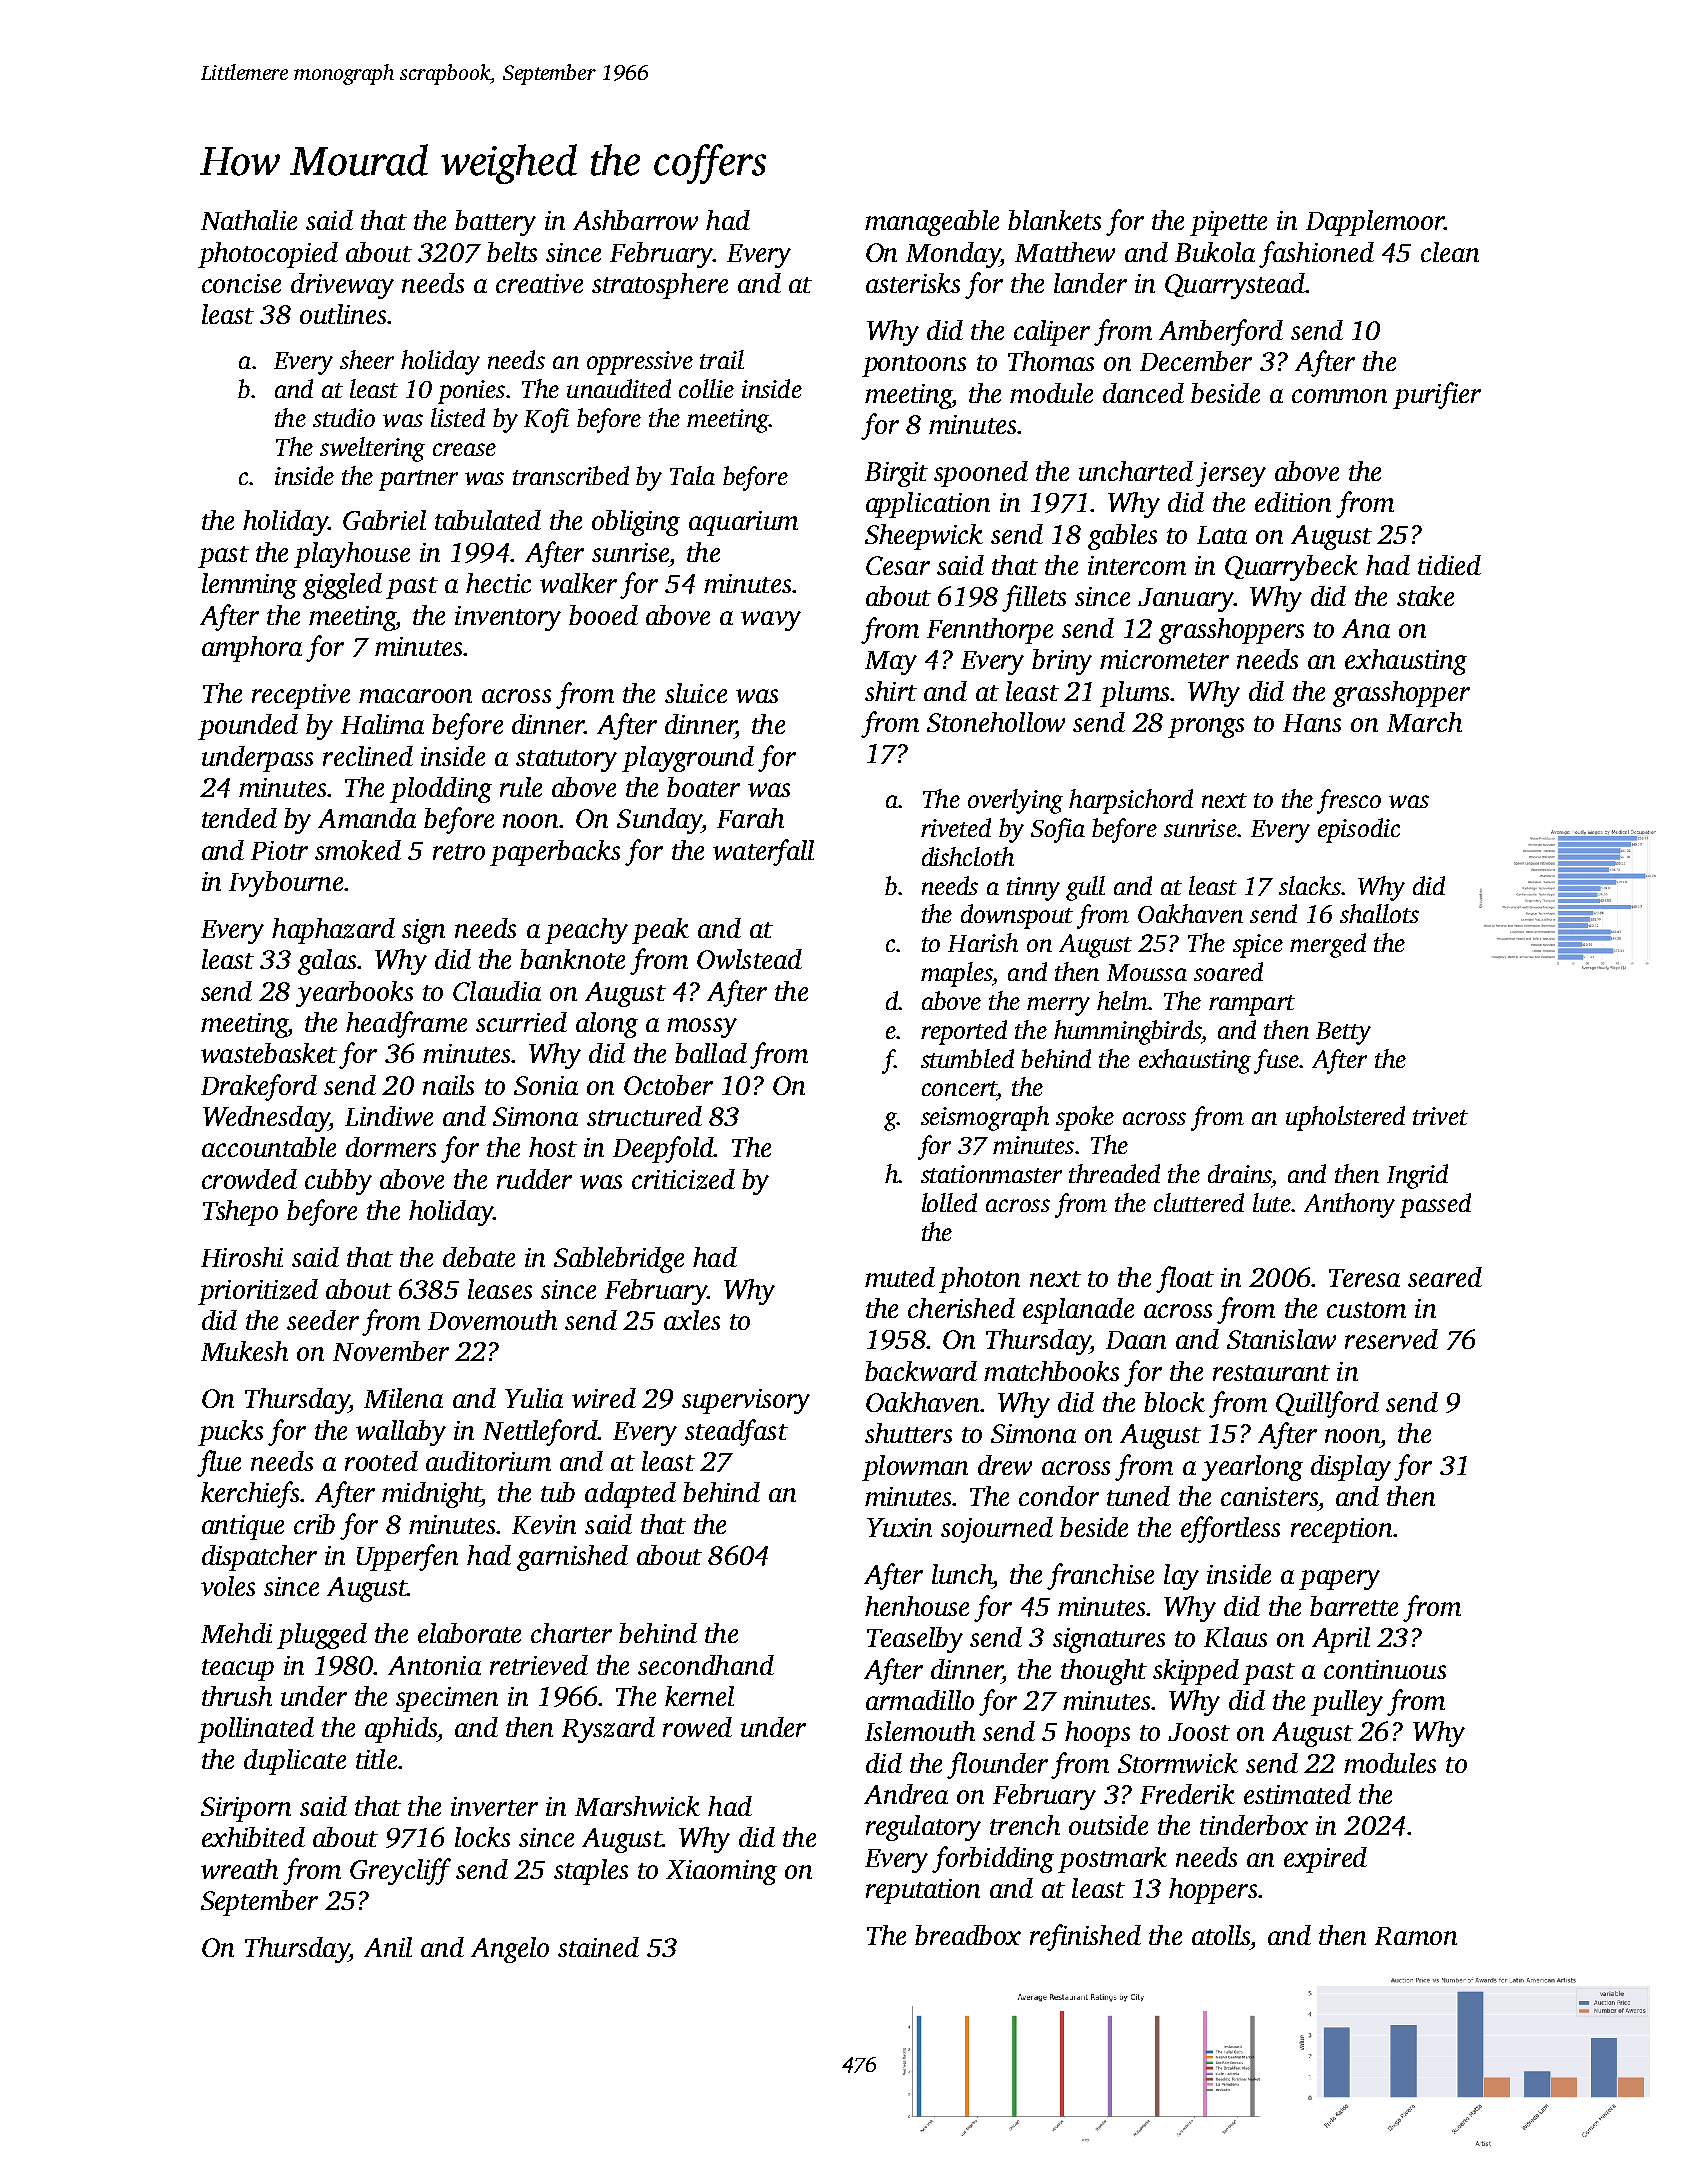  I want to click on refinished, so click(1085, 1937).
